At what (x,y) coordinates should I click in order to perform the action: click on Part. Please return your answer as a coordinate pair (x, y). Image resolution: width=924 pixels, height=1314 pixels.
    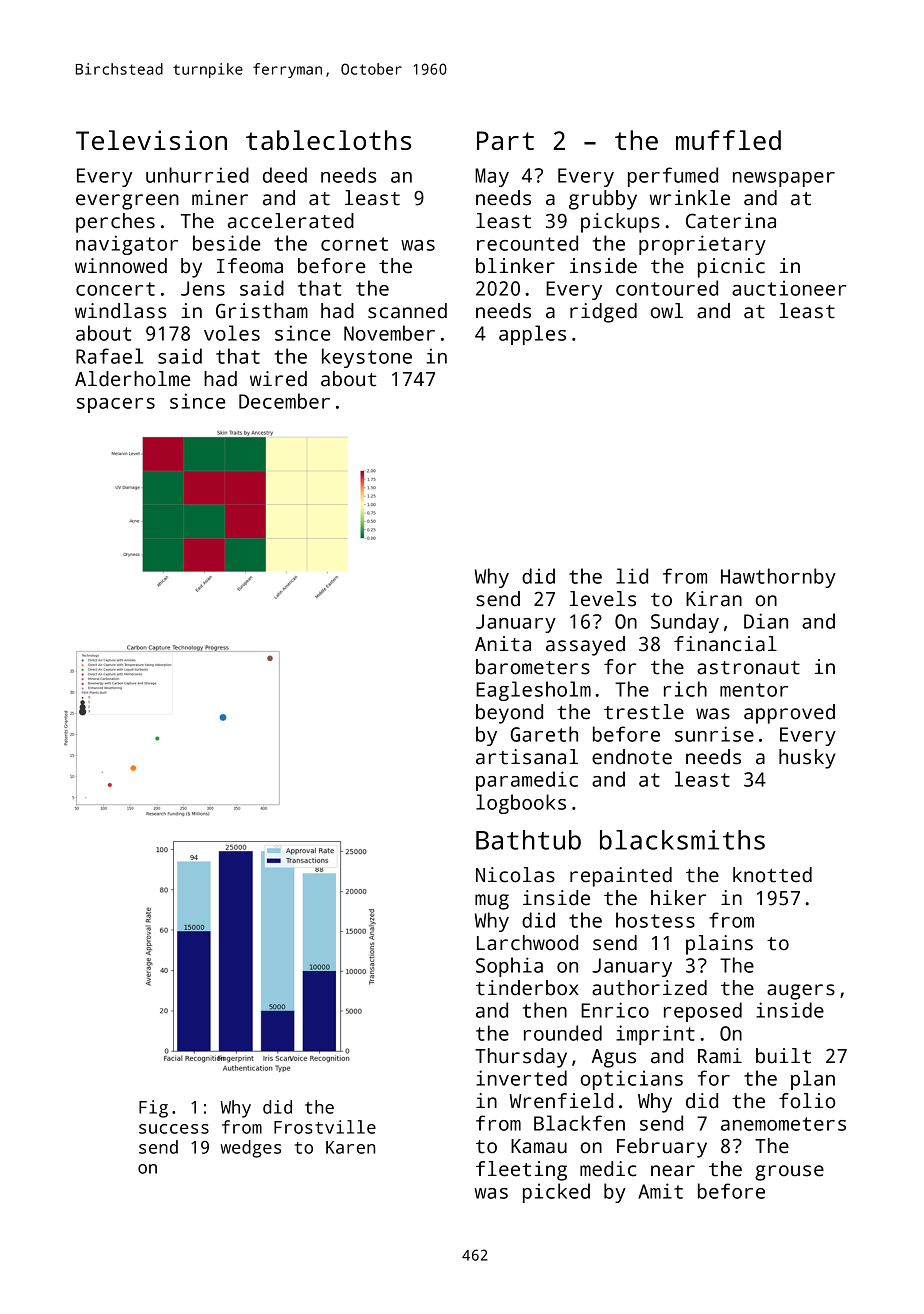
    Looking at the image, I should click on (505, 140).
